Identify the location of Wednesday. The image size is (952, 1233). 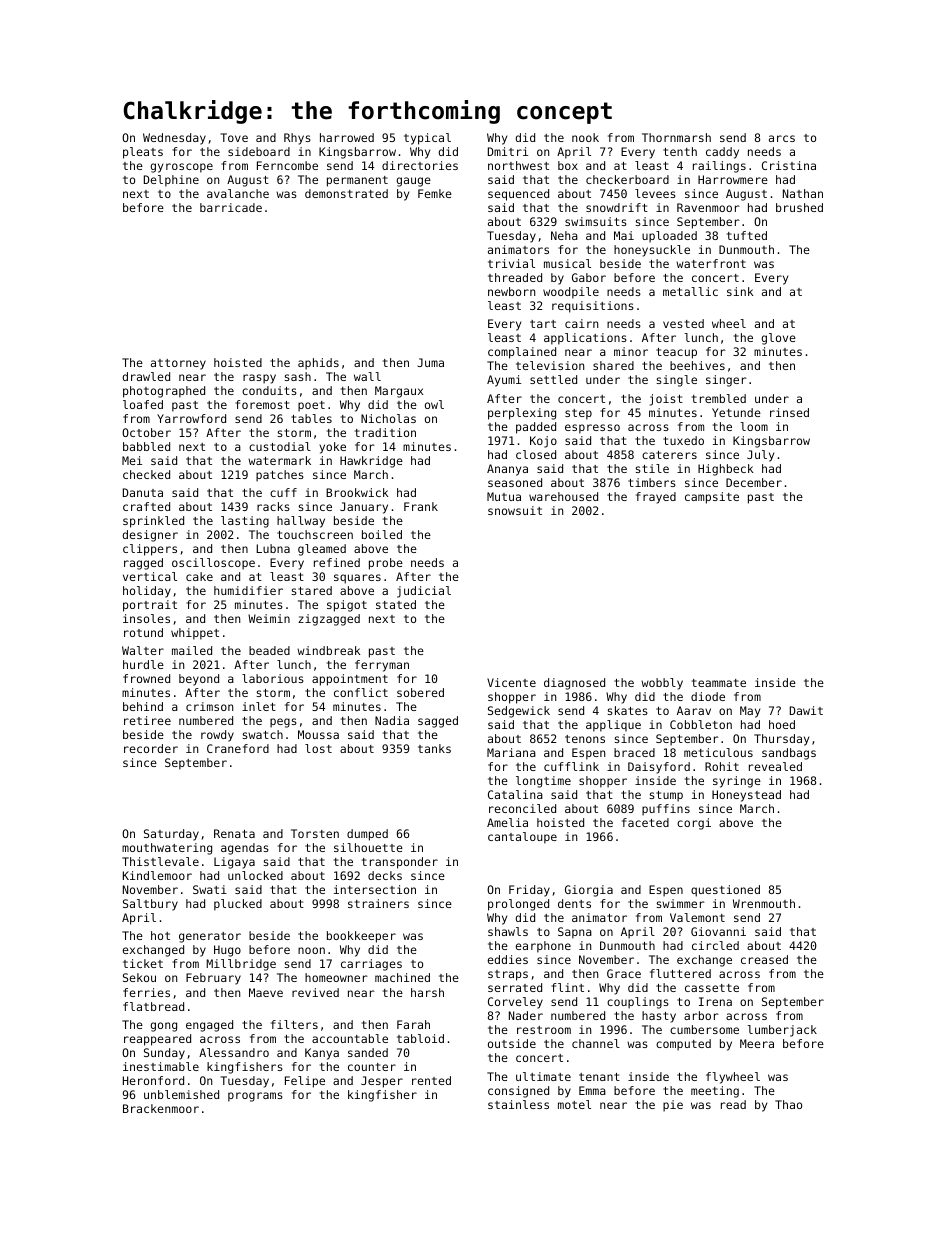
(174, 139).
